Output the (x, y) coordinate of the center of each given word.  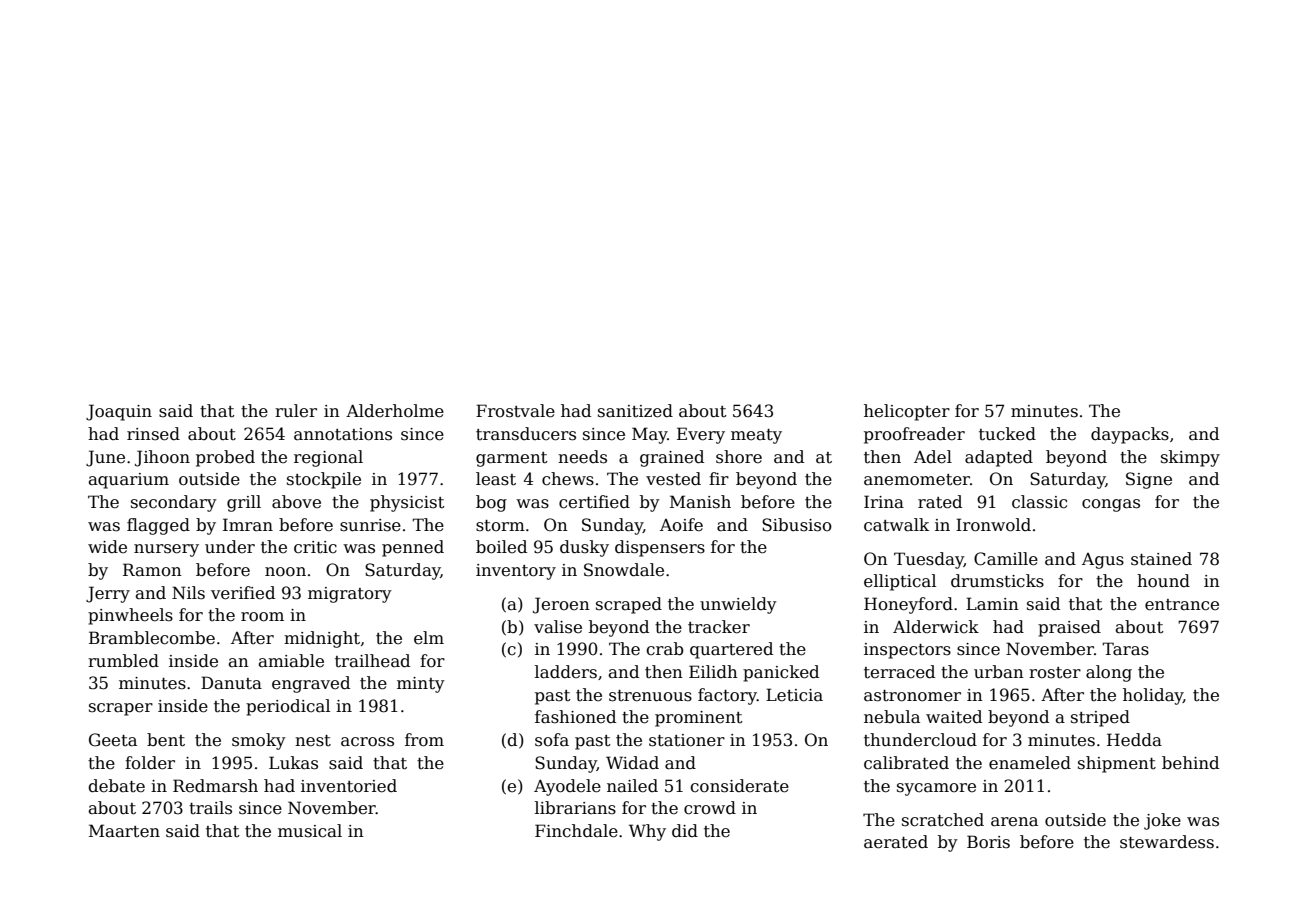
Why (647, 832)
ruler (296, 411)
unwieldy (738, 605)
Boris (988, 842)
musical (310, 831)
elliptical (900, 582)
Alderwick (936, 627)
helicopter (907, 412)
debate (116, 786)
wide (107, 547)
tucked (1007, 434)
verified (243, 593)
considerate (739, 786)
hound (1163, 581)
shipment (1117, 764)
